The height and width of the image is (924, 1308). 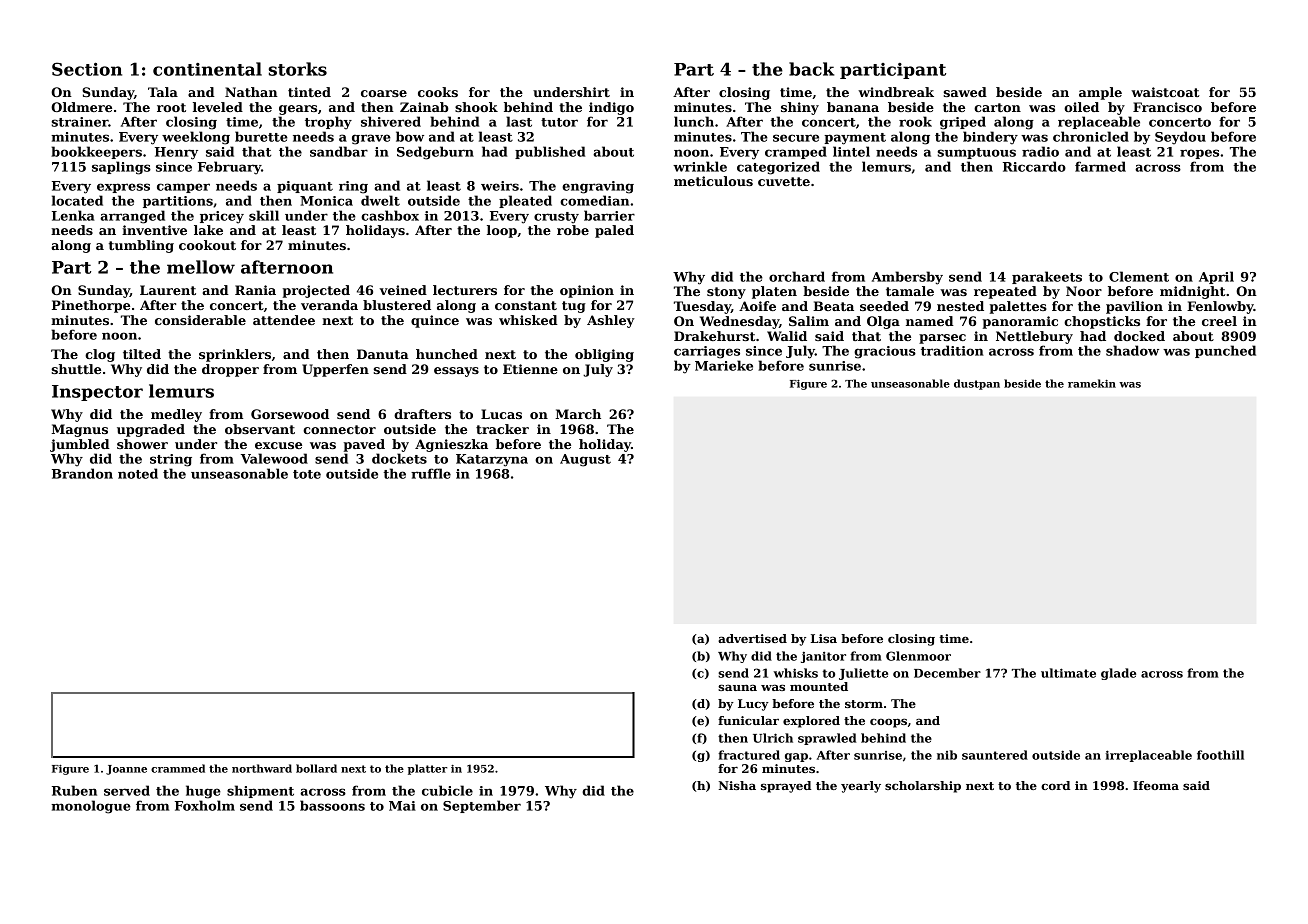 What do you see at coordinates (200, 320) in the image?
I see `considerable` at bounding box center [200, 320].
